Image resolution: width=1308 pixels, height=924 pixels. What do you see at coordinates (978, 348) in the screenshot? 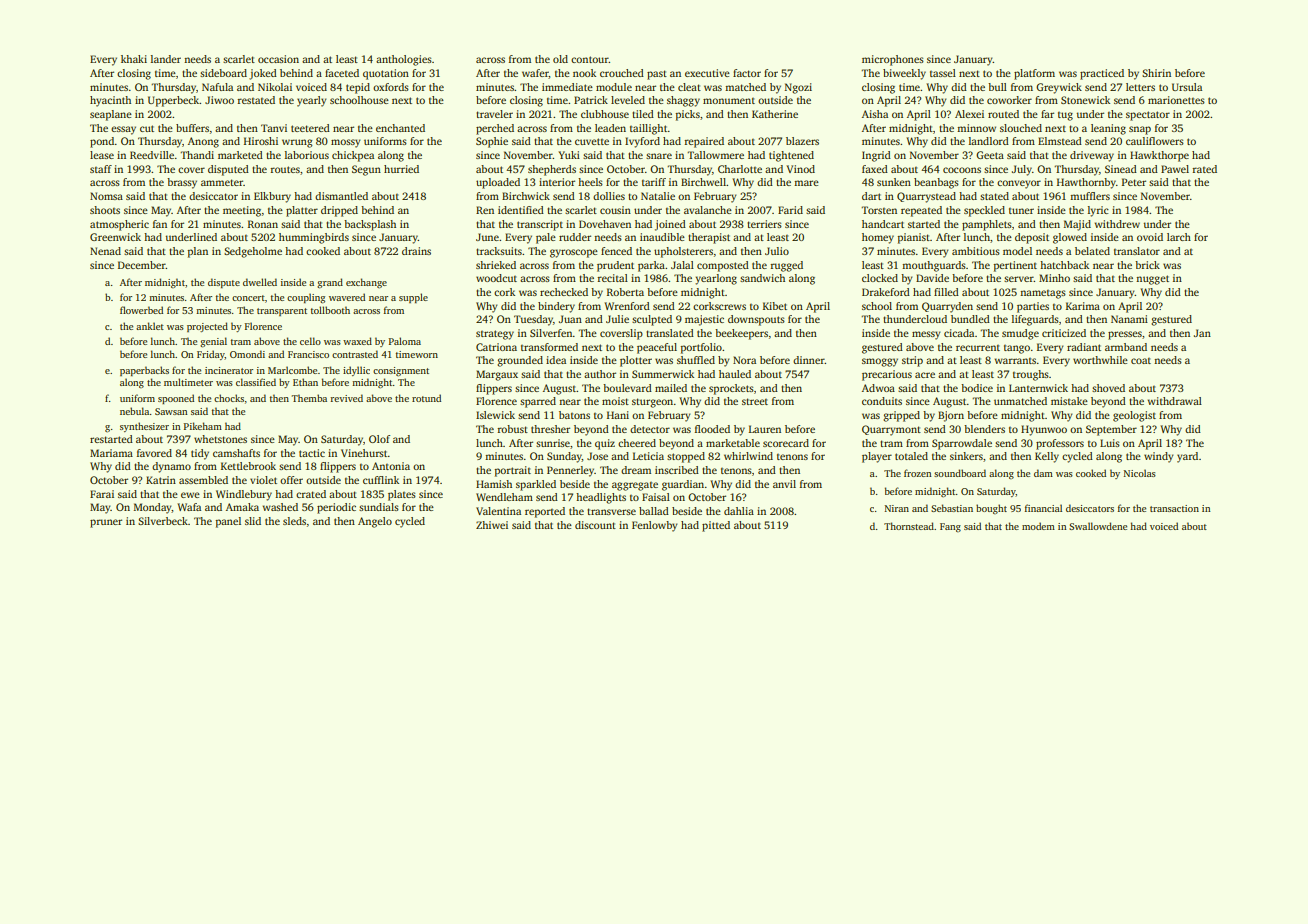
I see `recurrent` at bounding box center [978, 348].
